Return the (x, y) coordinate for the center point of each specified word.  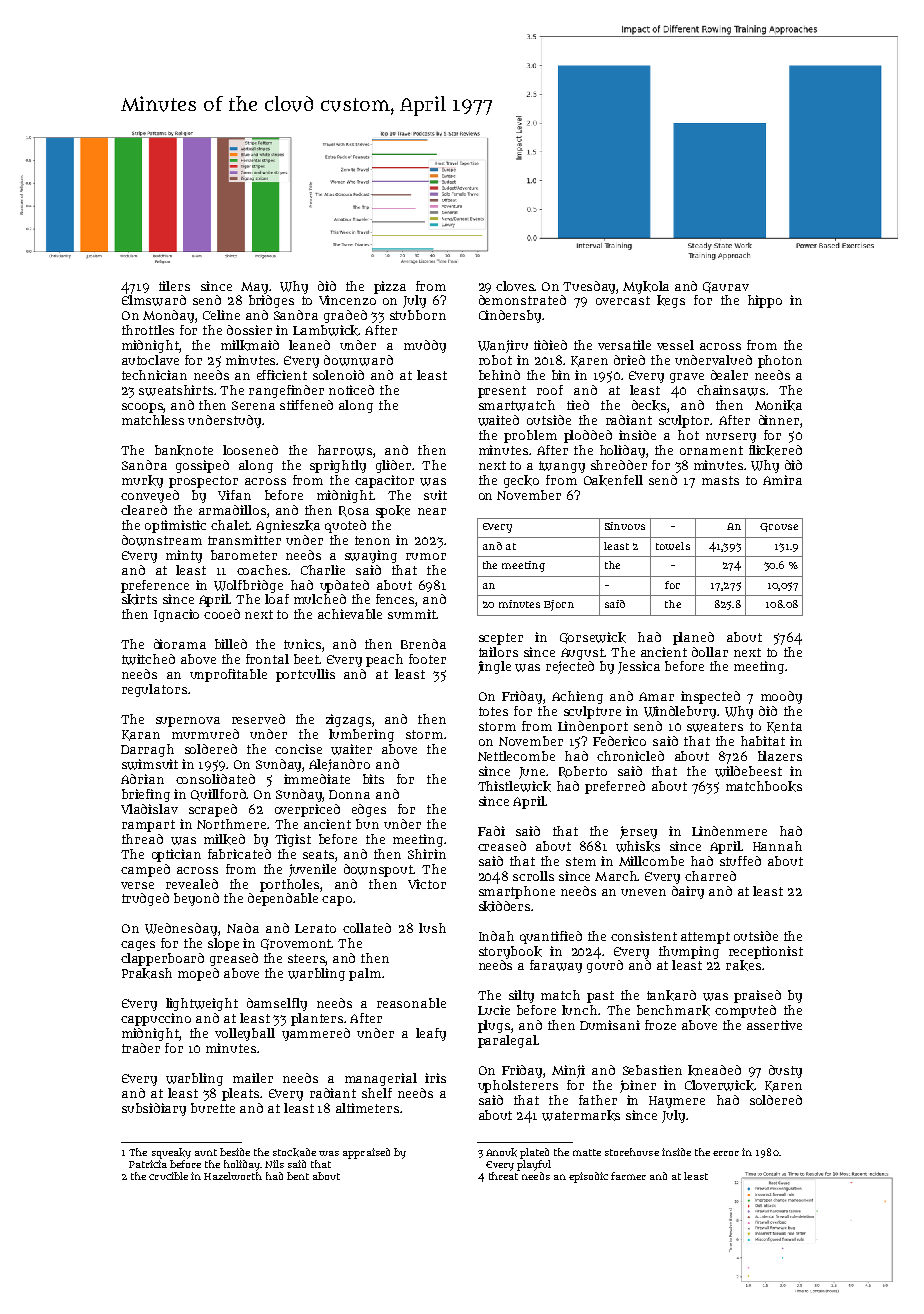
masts (720, 480)
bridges (271, 301)
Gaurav (726, 287)
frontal (267, 659)
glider (393, 466)
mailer (253, 1078)
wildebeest (748, 771)
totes (493, 711)
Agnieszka (288, 526)
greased (234, 959)
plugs (494, 1026)
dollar (710, 652)
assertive (774, 1025)
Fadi (491, 831)
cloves (515, 286)
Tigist (293, 840)
